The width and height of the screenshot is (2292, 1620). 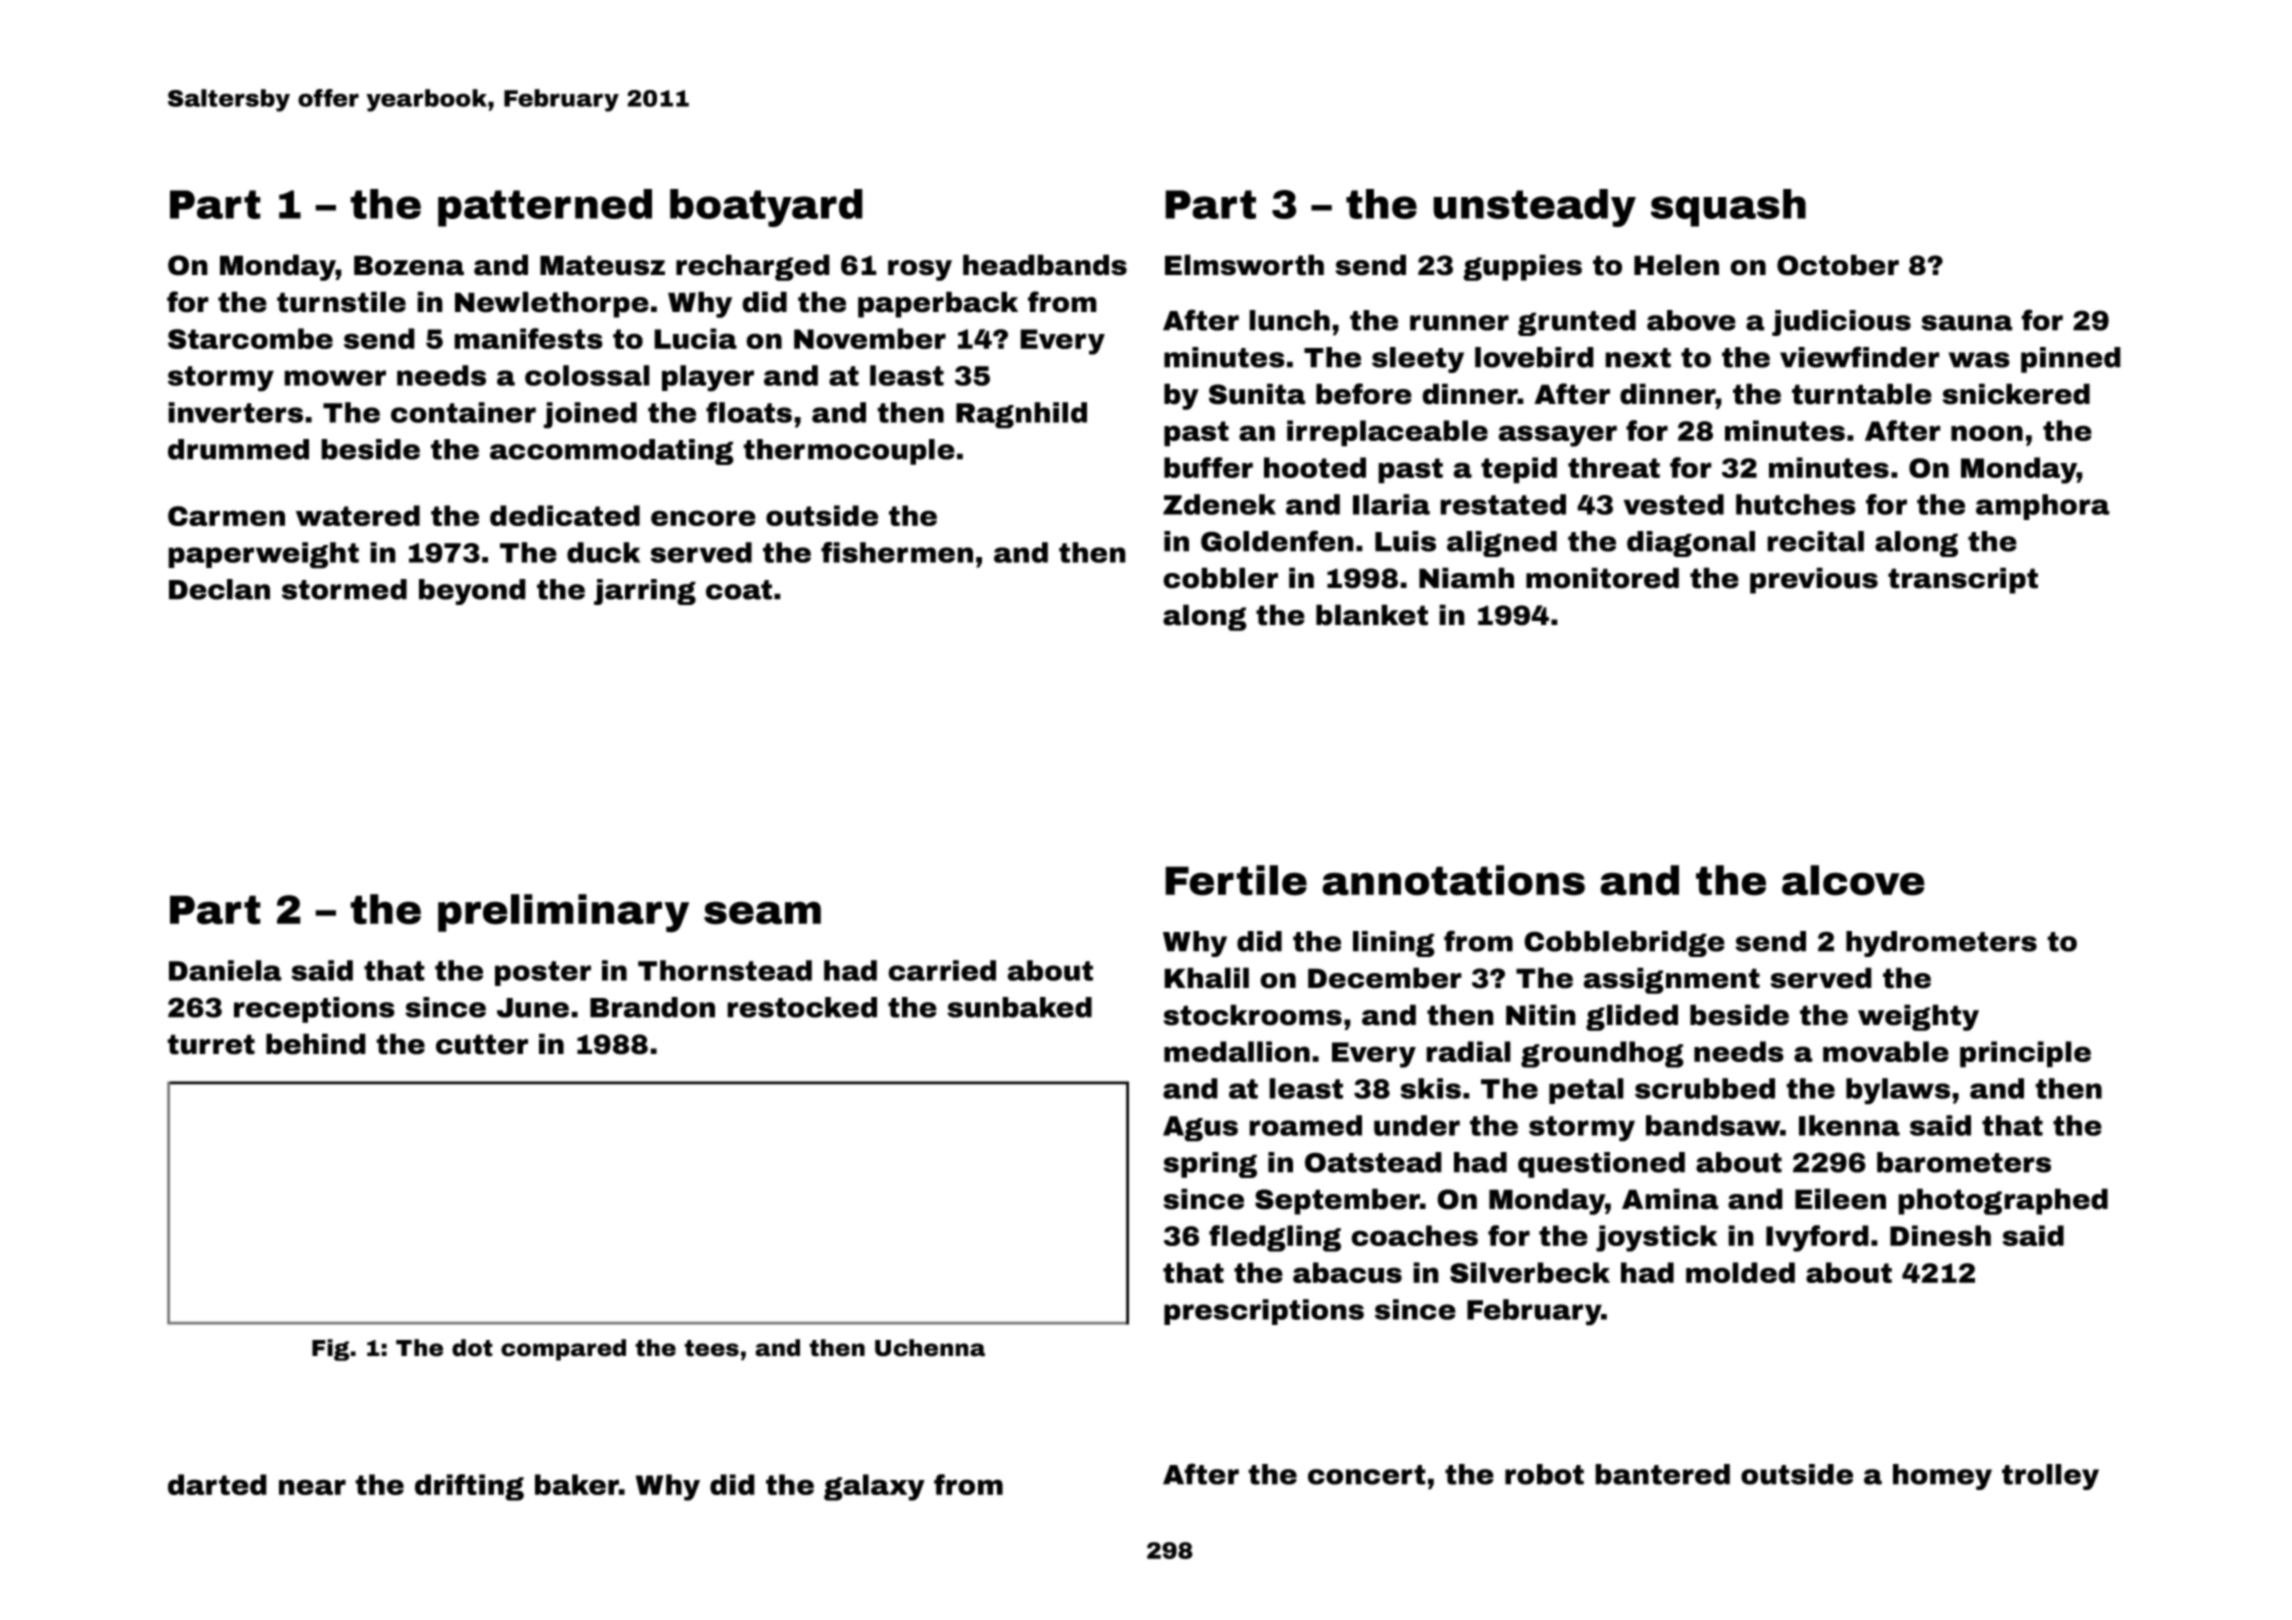 I want to click on boatyard, so click(x=766, y=208).
